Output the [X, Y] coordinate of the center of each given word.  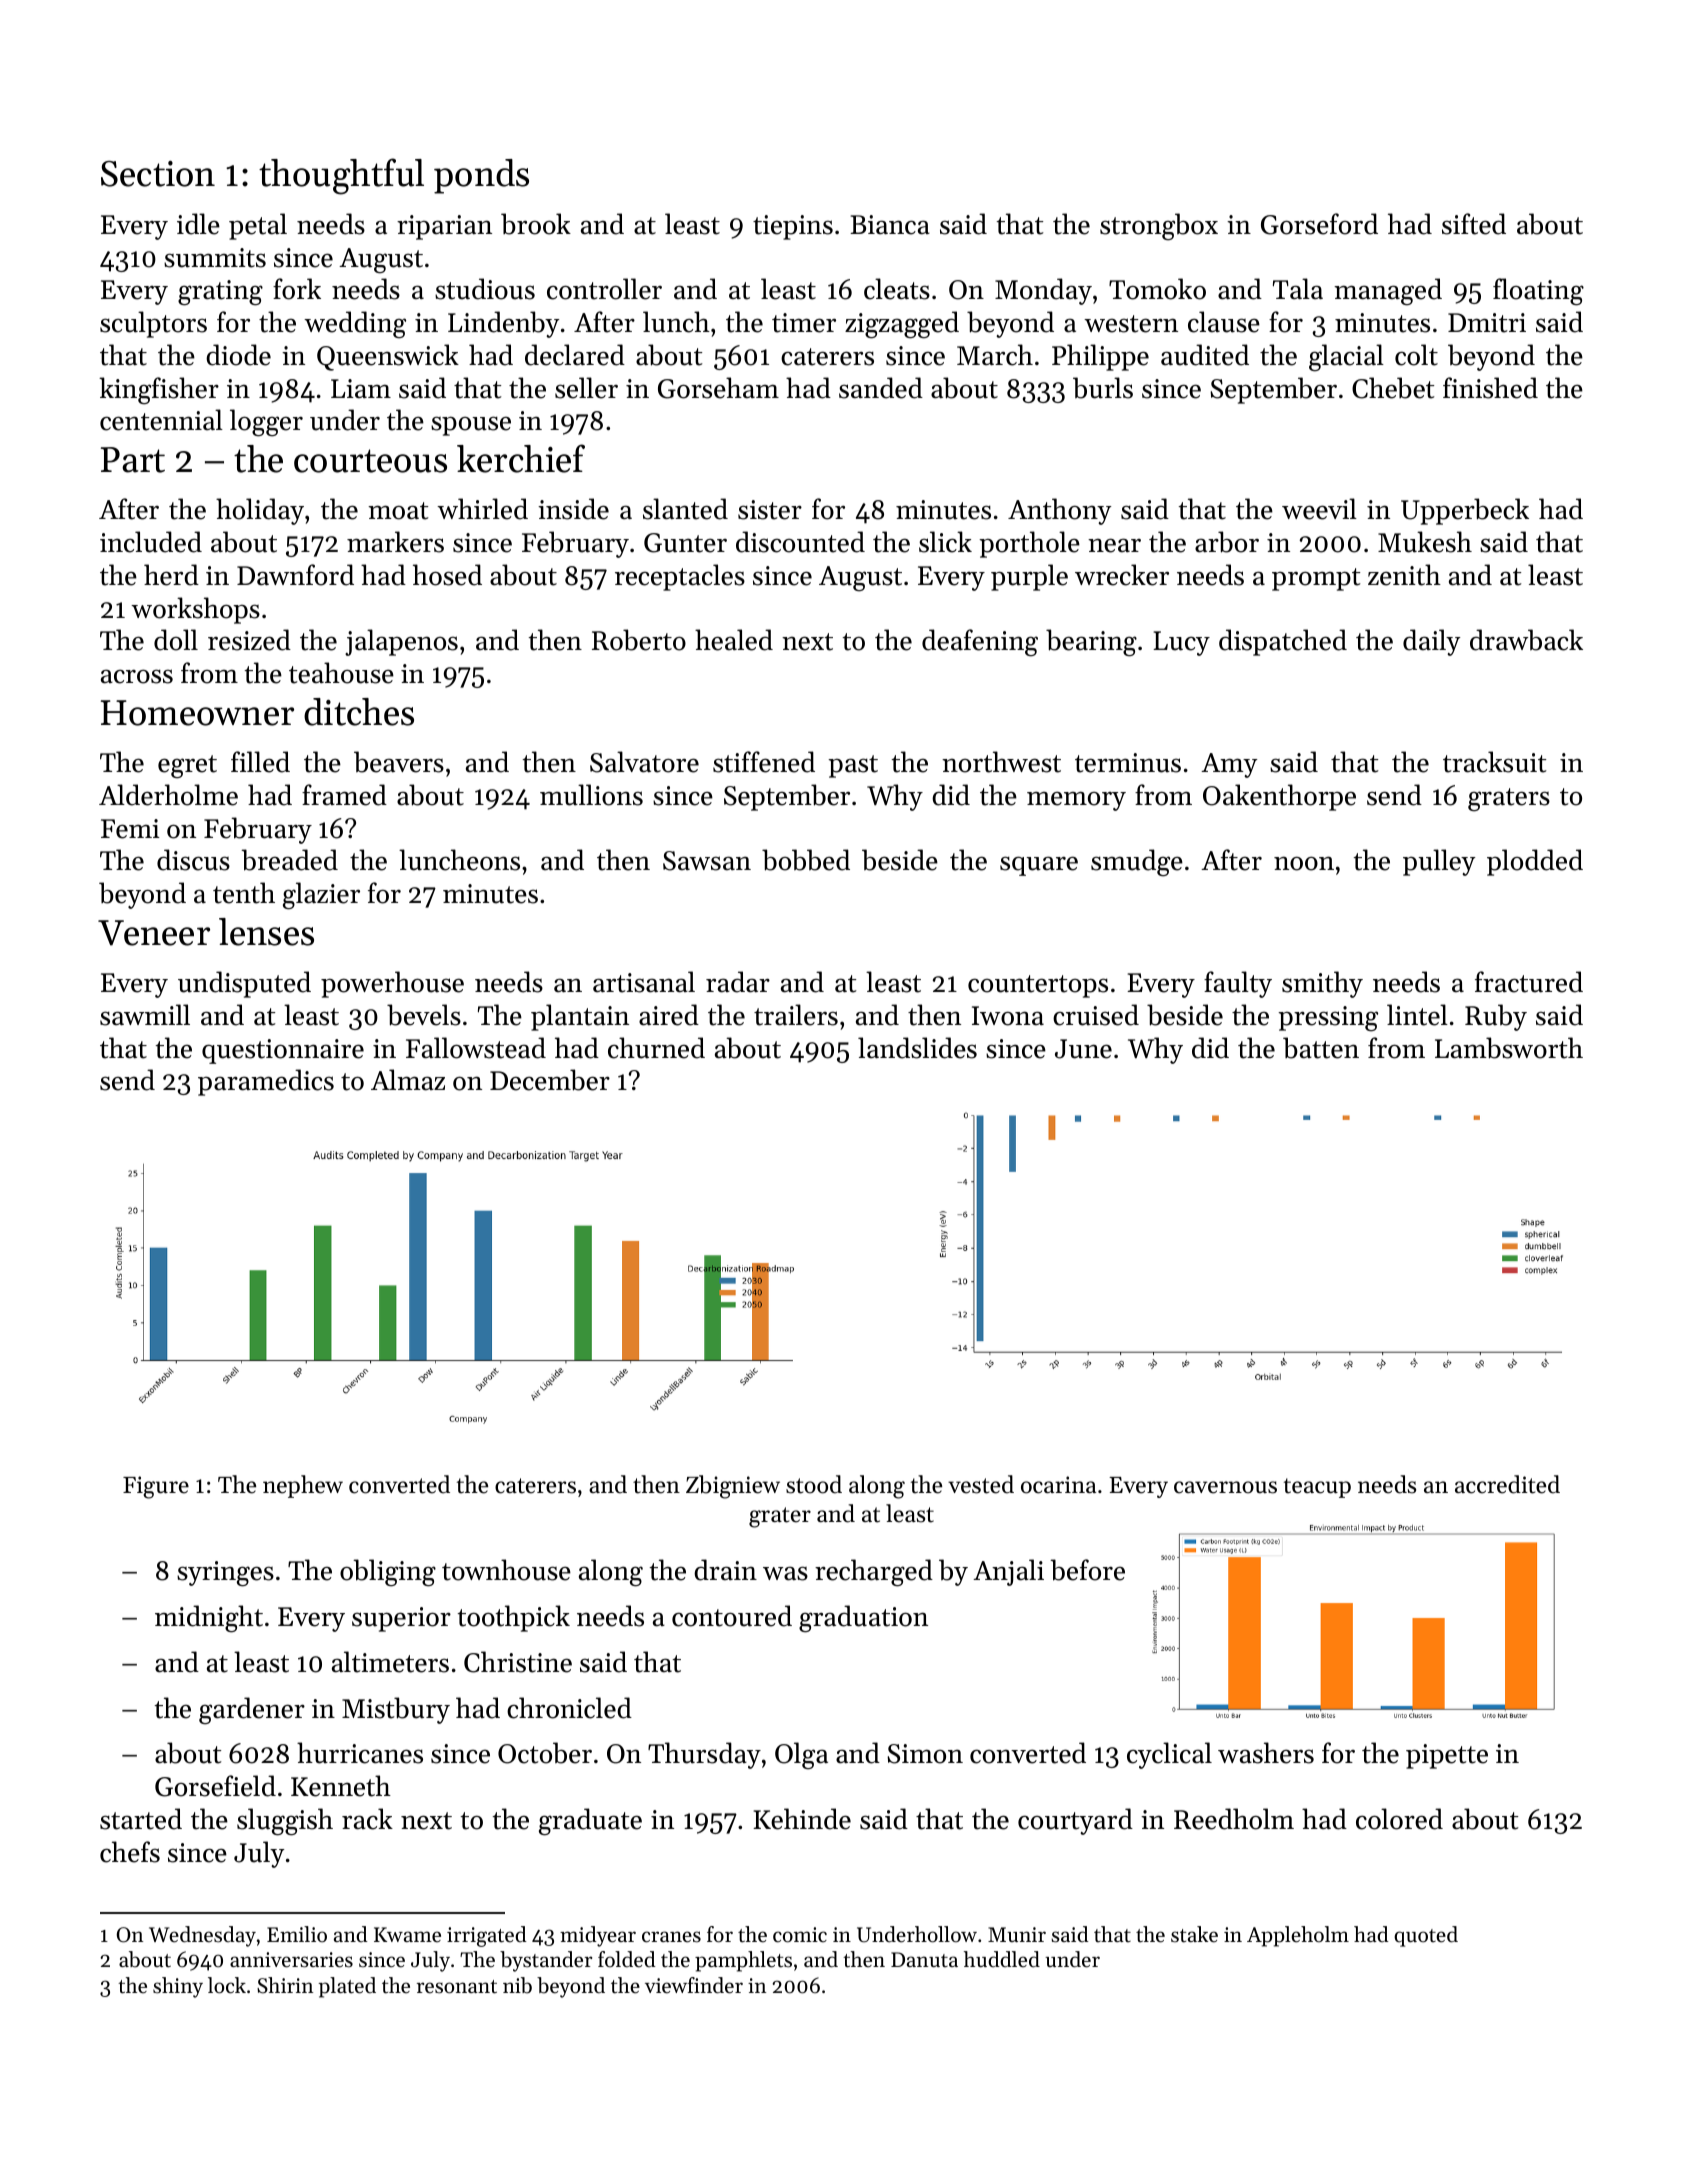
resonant [457, 1987]
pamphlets [743, 1961]
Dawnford [295, 575]
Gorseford [1319, 224]
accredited [1507, 1484]
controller [604, 289]
